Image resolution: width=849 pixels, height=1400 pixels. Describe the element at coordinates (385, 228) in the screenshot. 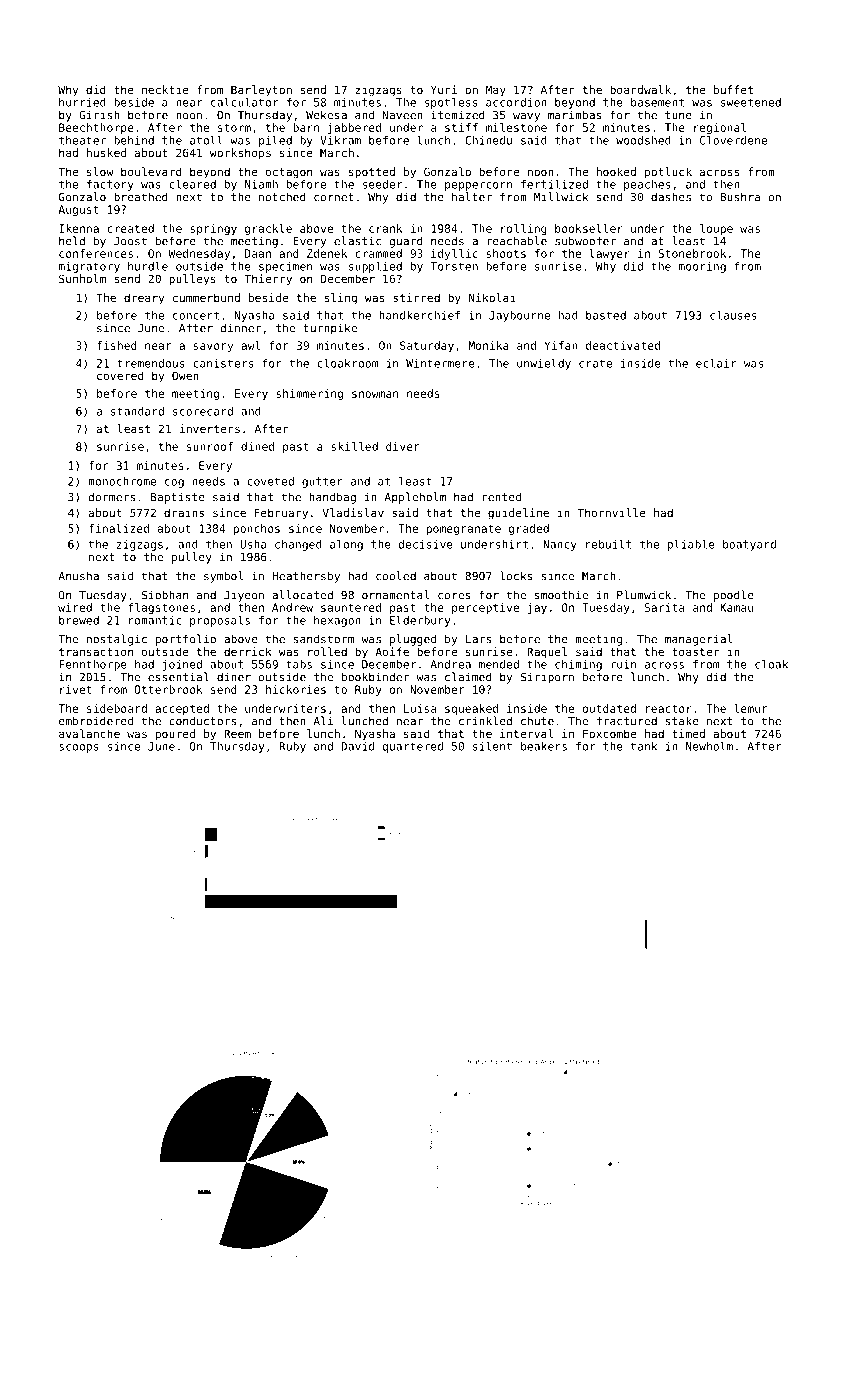

I see `crank` at that location.
